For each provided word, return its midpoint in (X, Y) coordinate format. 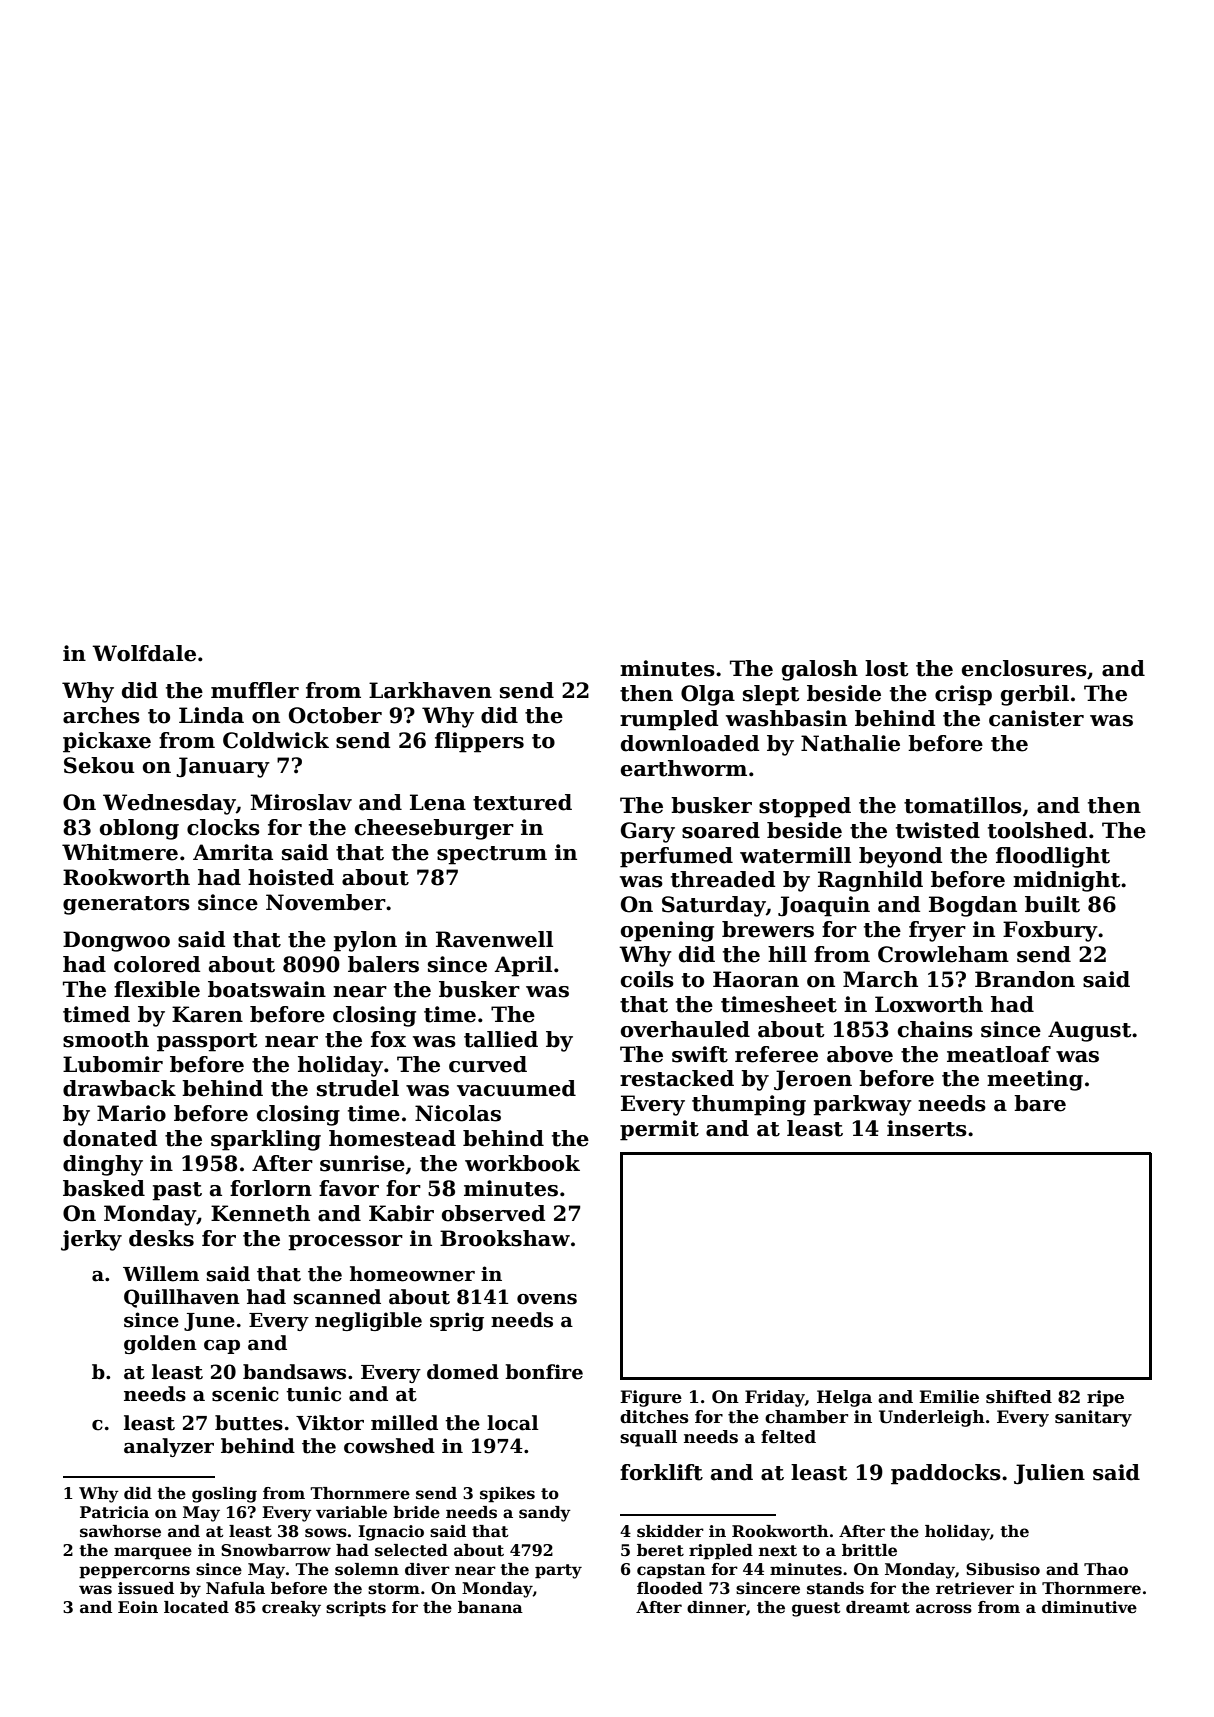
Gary (648, 832)
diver (427, 1569)
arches (101, 715)
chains (935, 1029)
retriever (975, 1588)
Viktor (330, 1423)
